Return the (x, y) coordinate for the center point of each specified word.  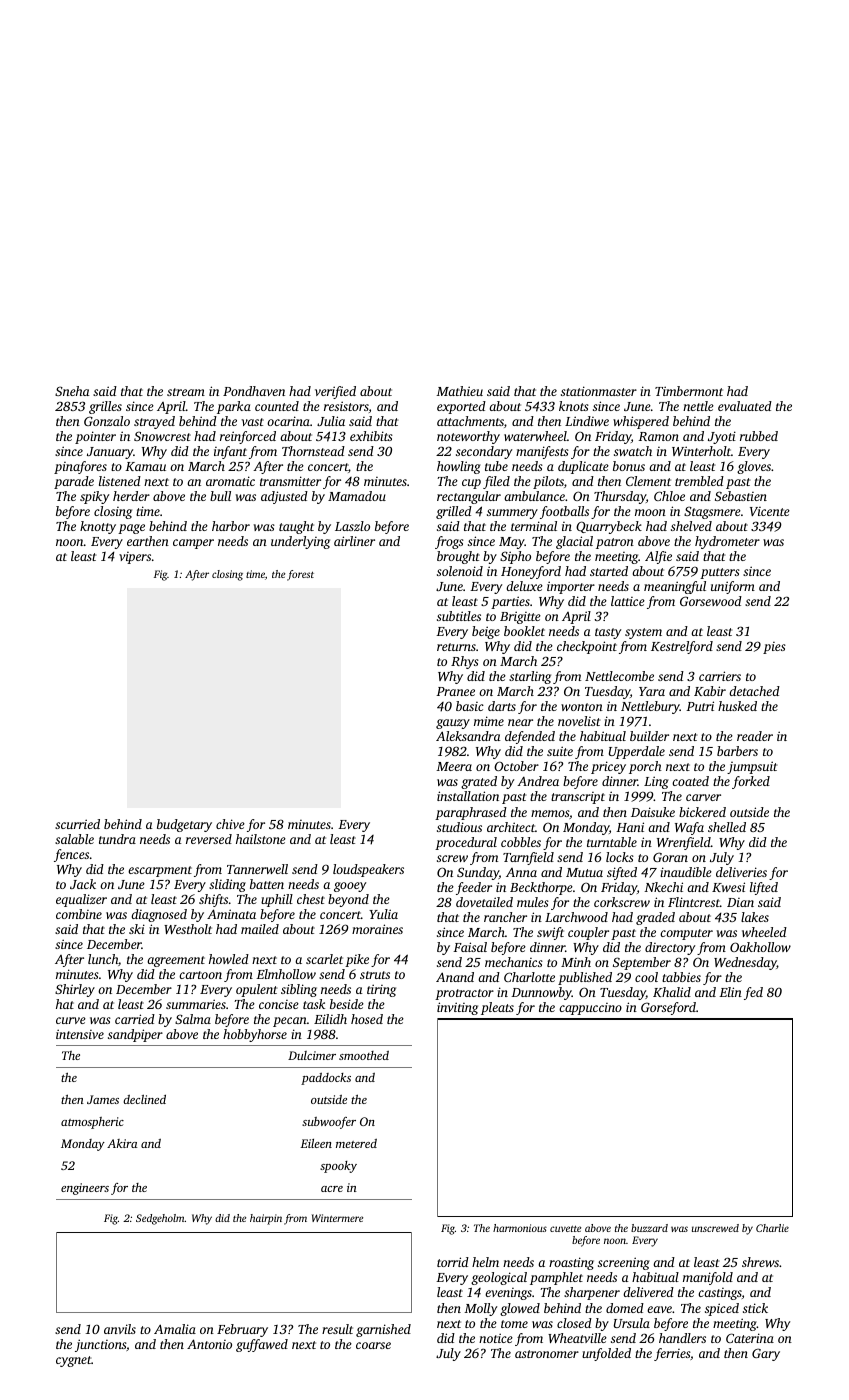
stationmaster (599, 391)
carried (135, 1019)
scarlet (324, 959)
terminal (534, 526)
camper (193, 544)
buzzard (649, 1228)
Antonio (209, 1344)
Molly (480, 1309)
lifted (764, 888)
